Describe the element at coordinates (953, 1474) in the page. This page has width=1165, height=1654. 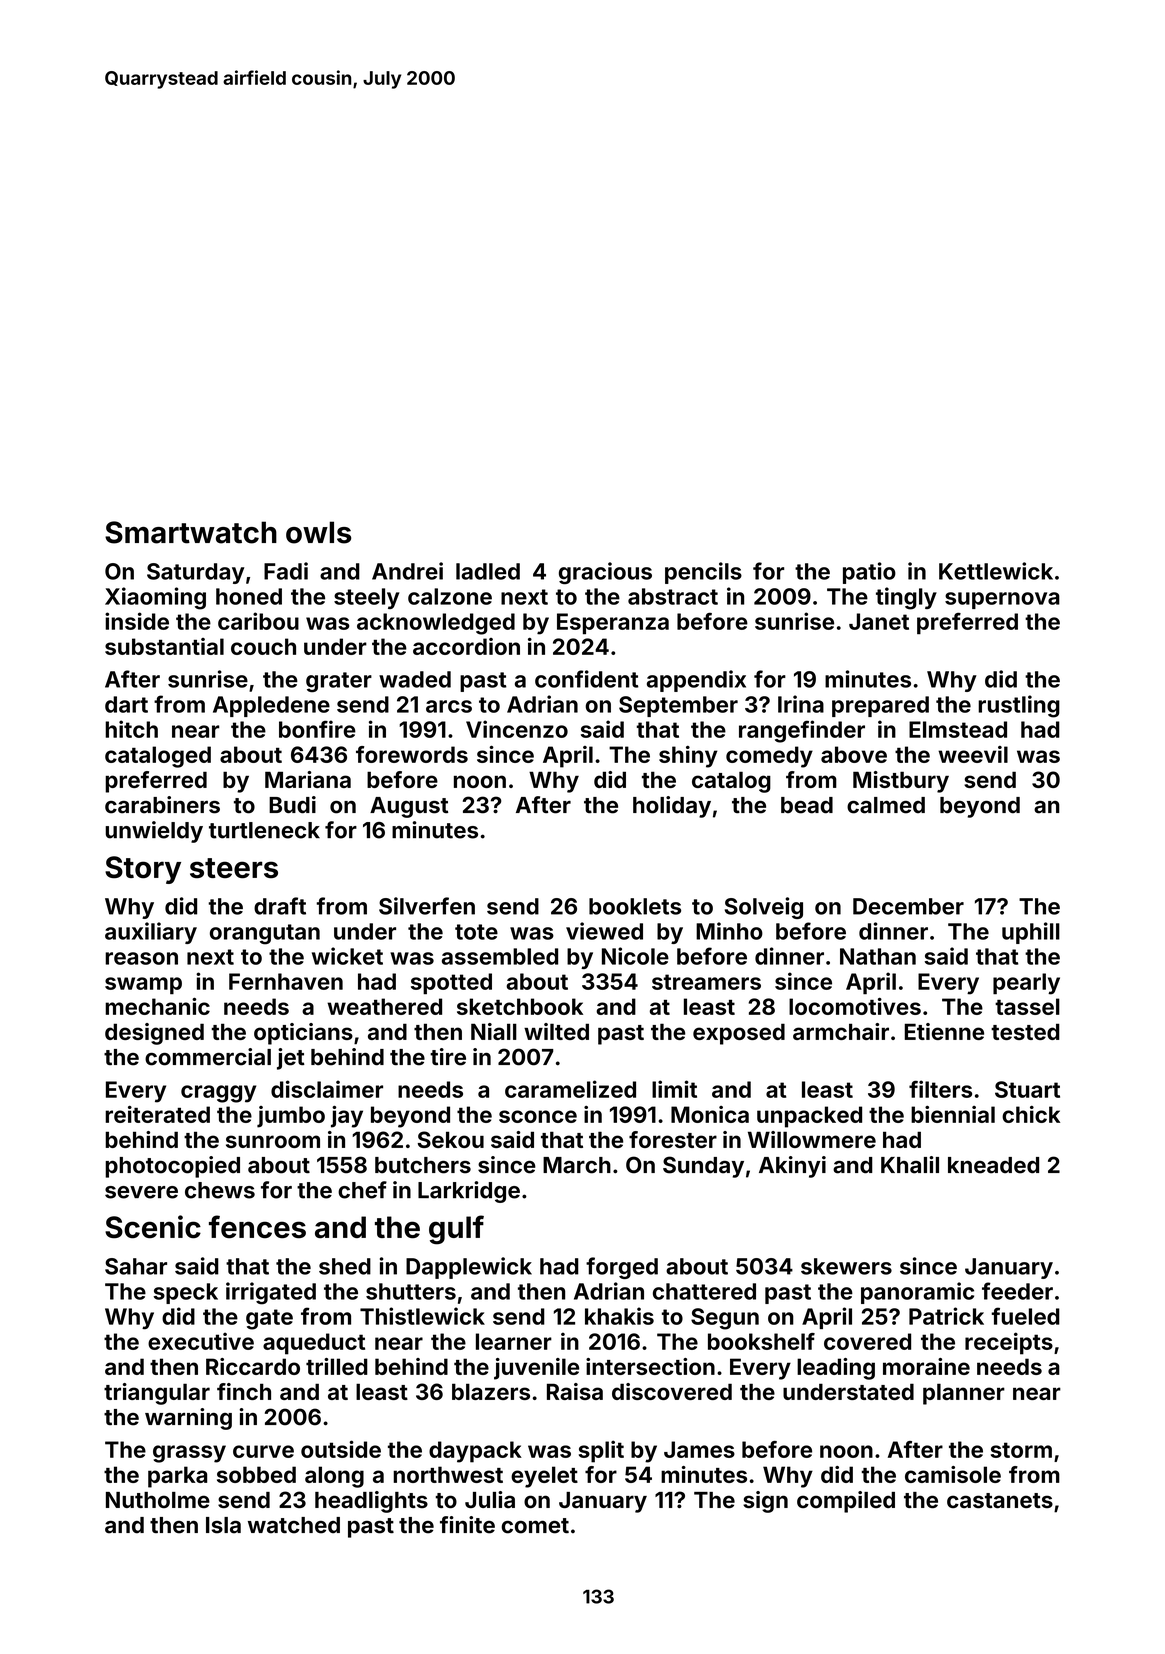
I see `camisole` at that location.
